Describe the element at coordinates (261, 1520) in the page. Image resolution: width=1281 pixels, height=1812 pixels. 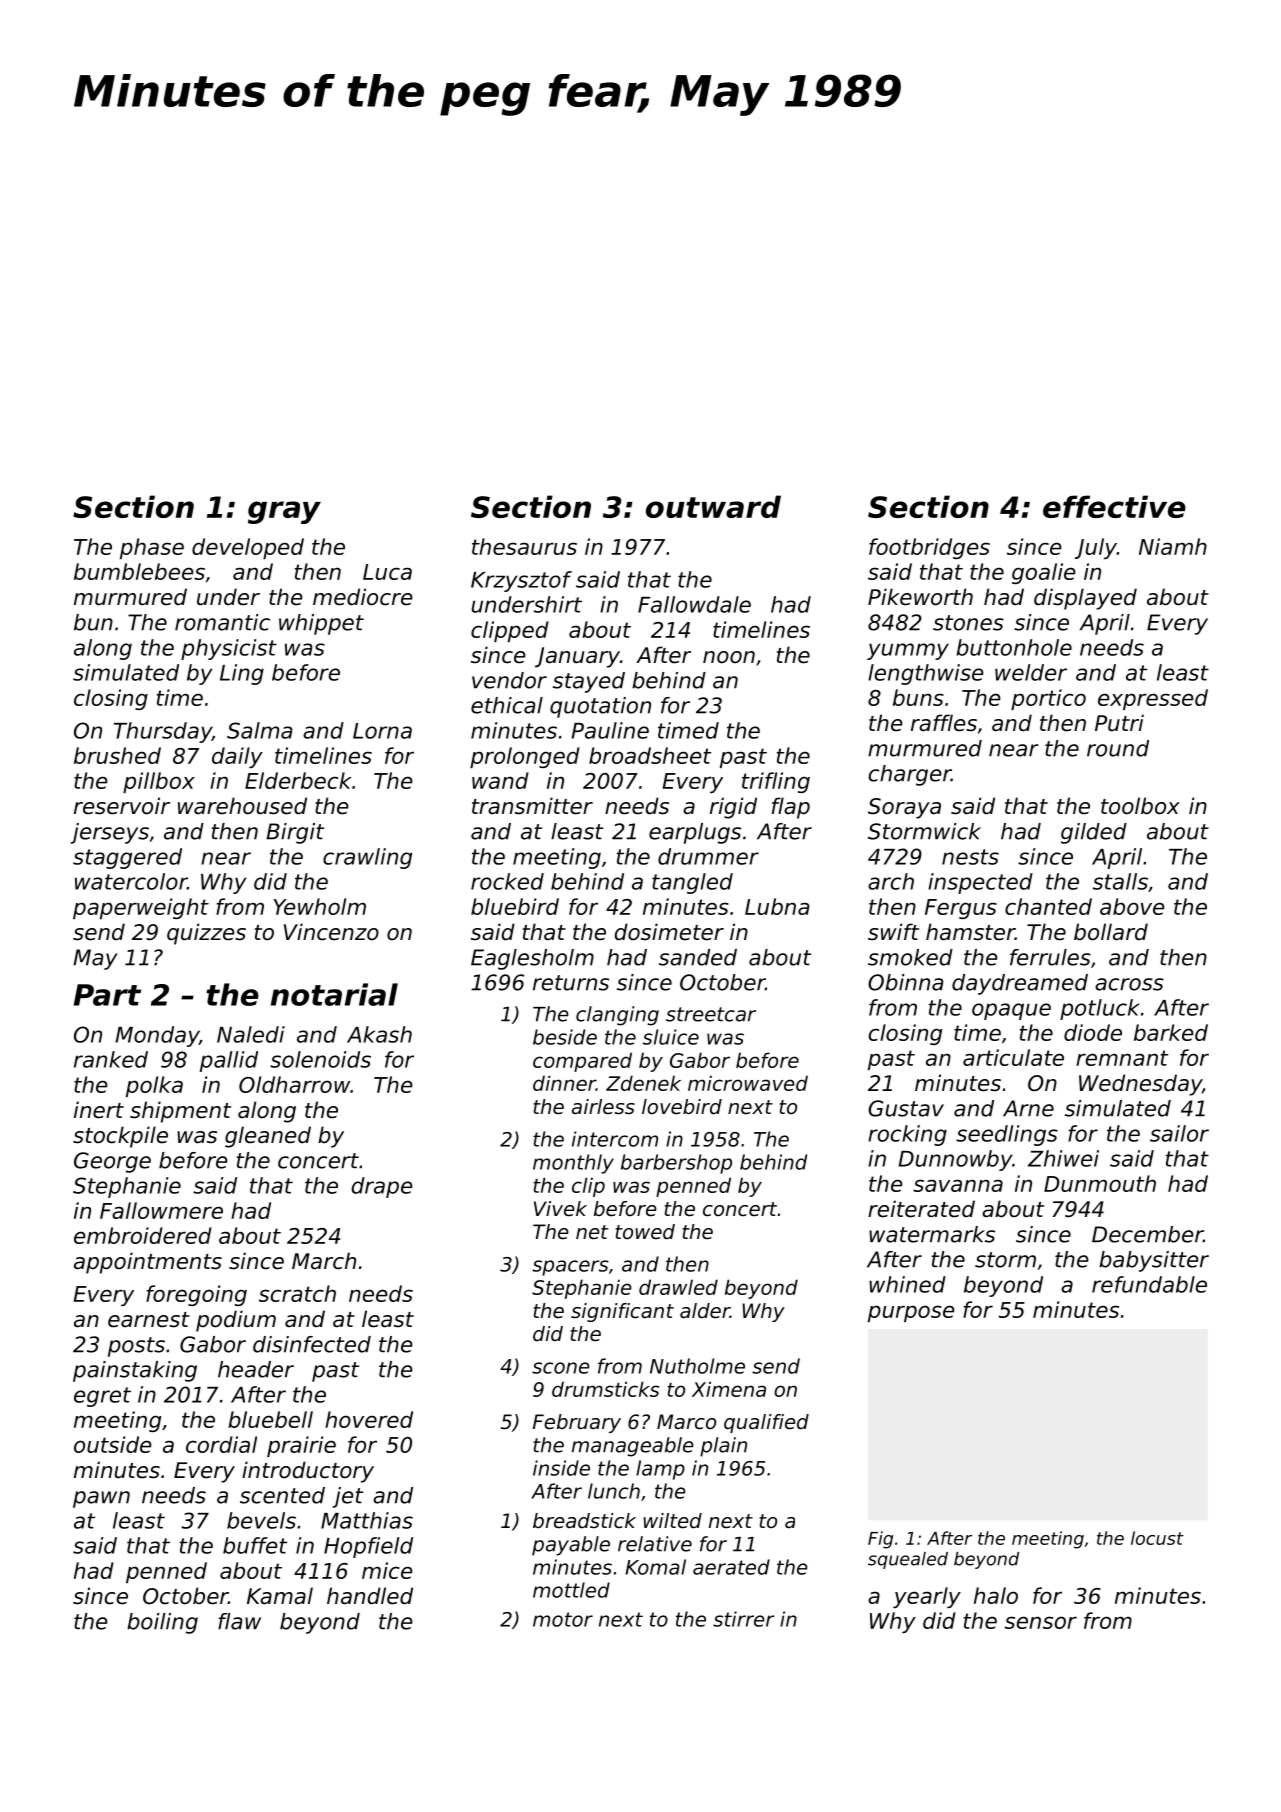
I see `bevels` at that location.
